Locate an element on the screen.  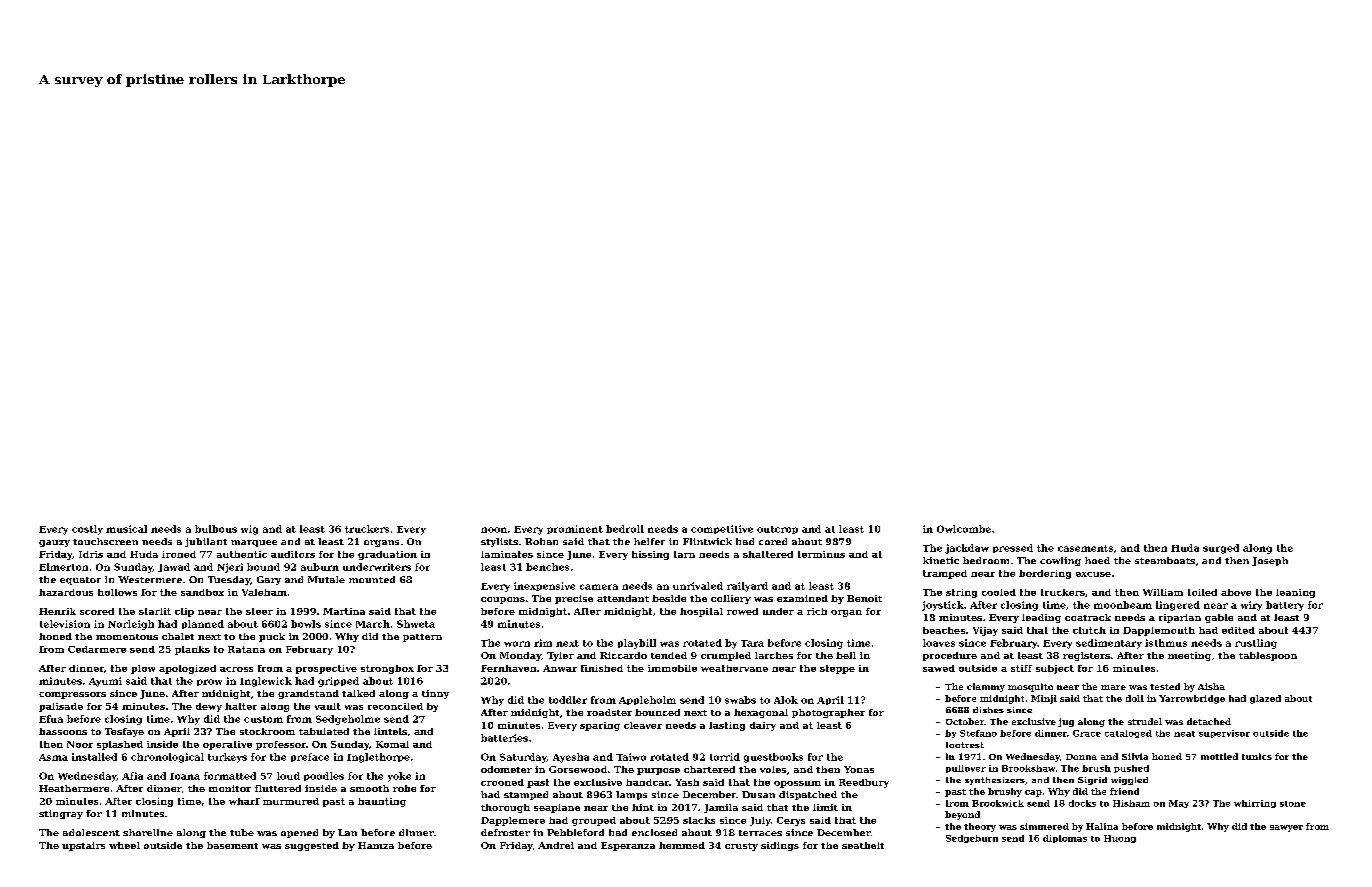
Grace is located at coordinates (1087, 733).
